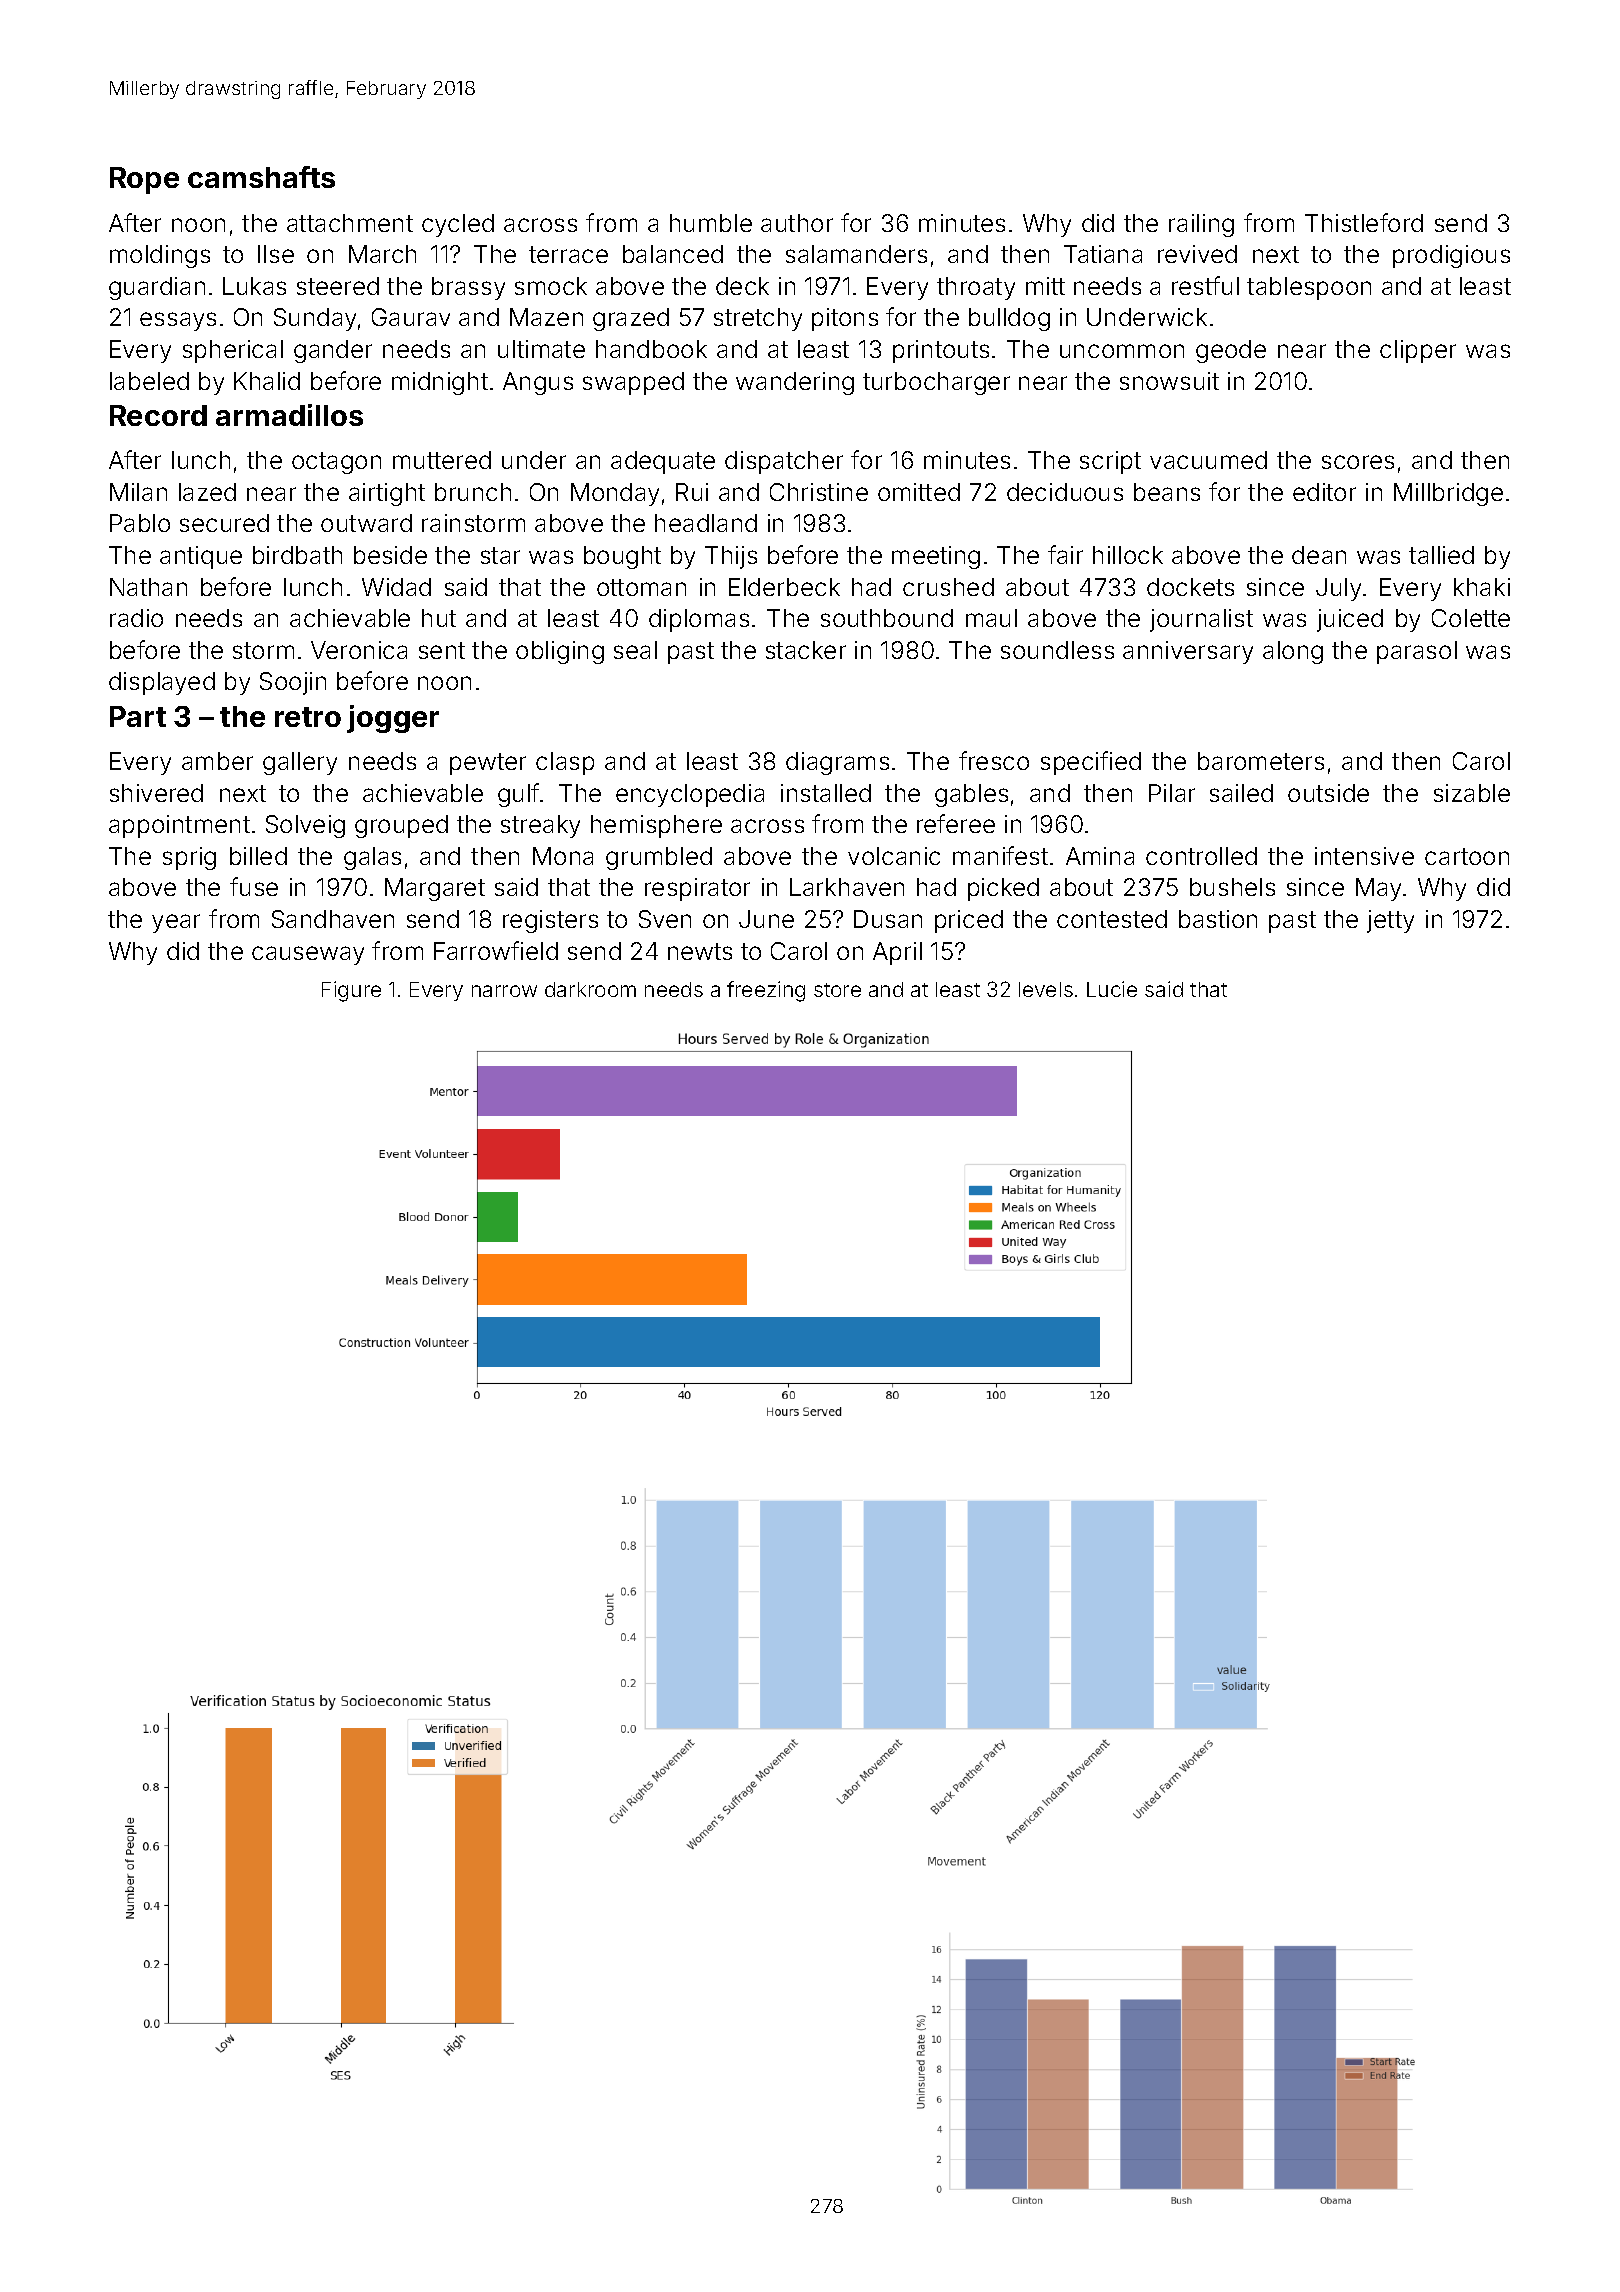 The height and width of the screenshot is (2292, 1620). Describe the element at coordinates (351, 991) in the screenshot. I see `Figure` at that location.
